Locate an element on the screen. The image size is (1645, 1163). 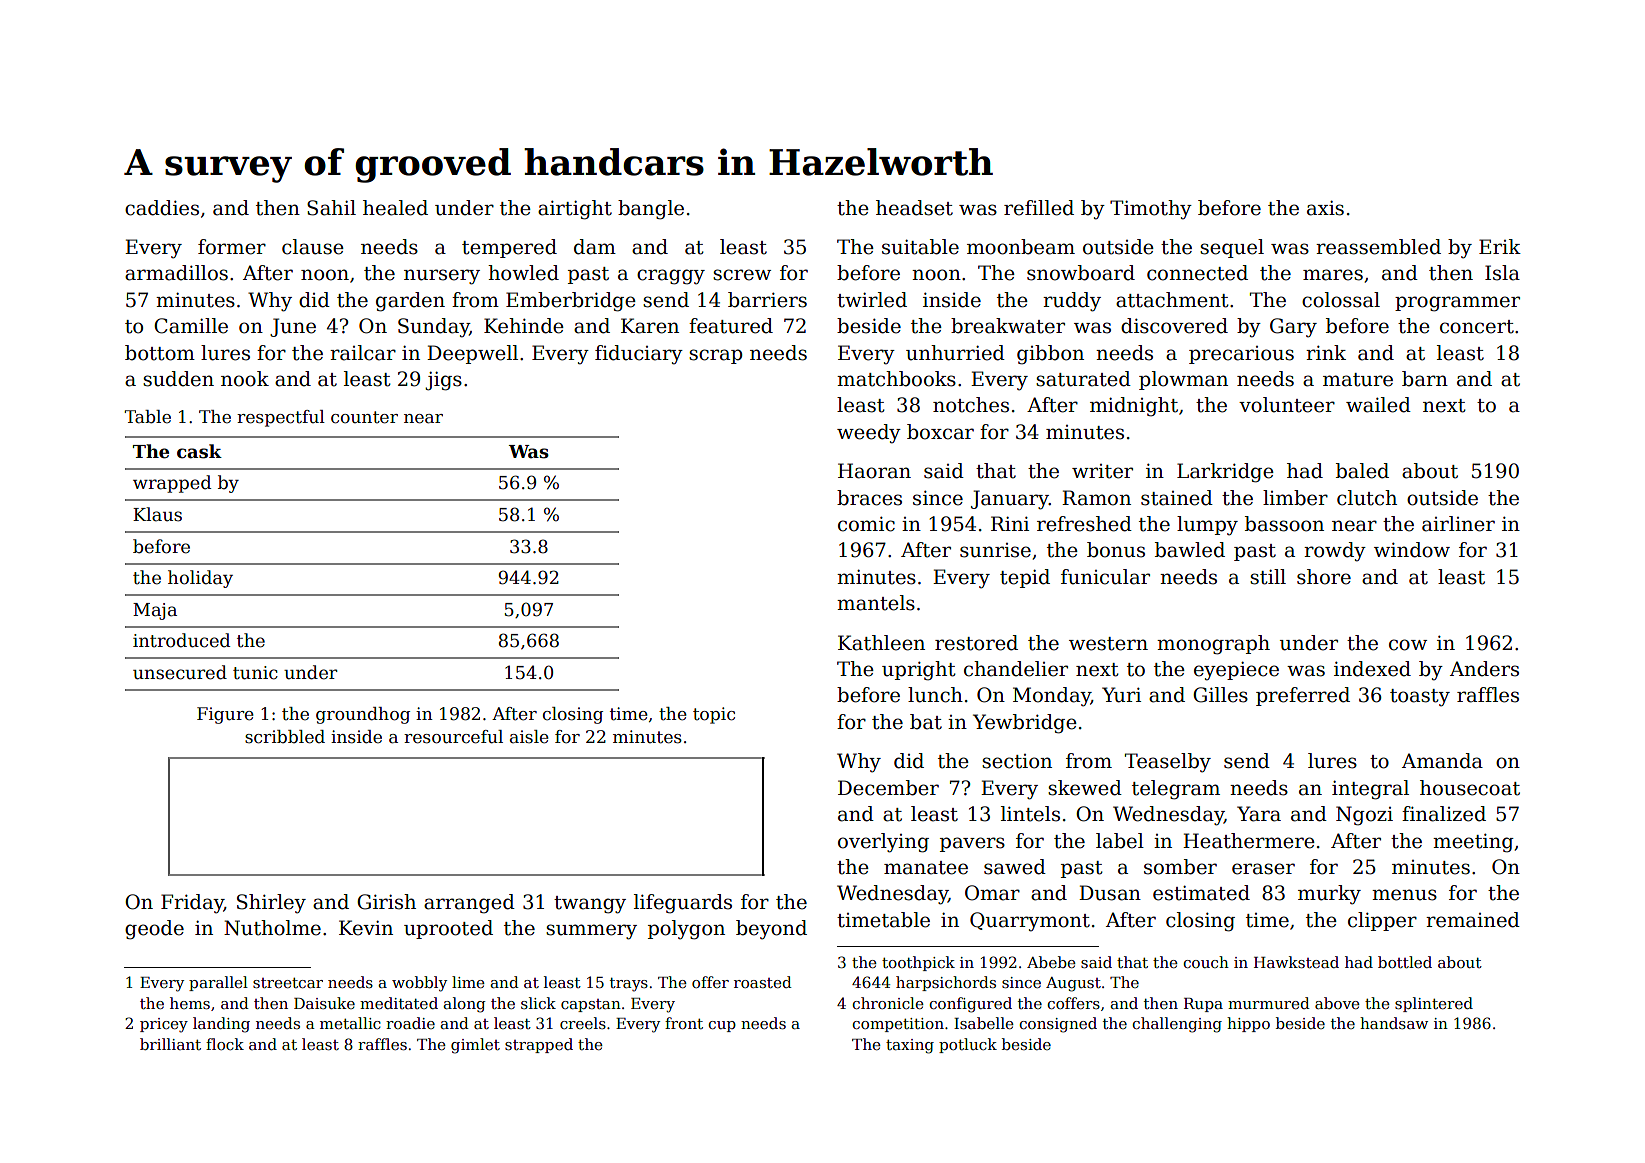
strapped is located at coordinates (539, 1045).
